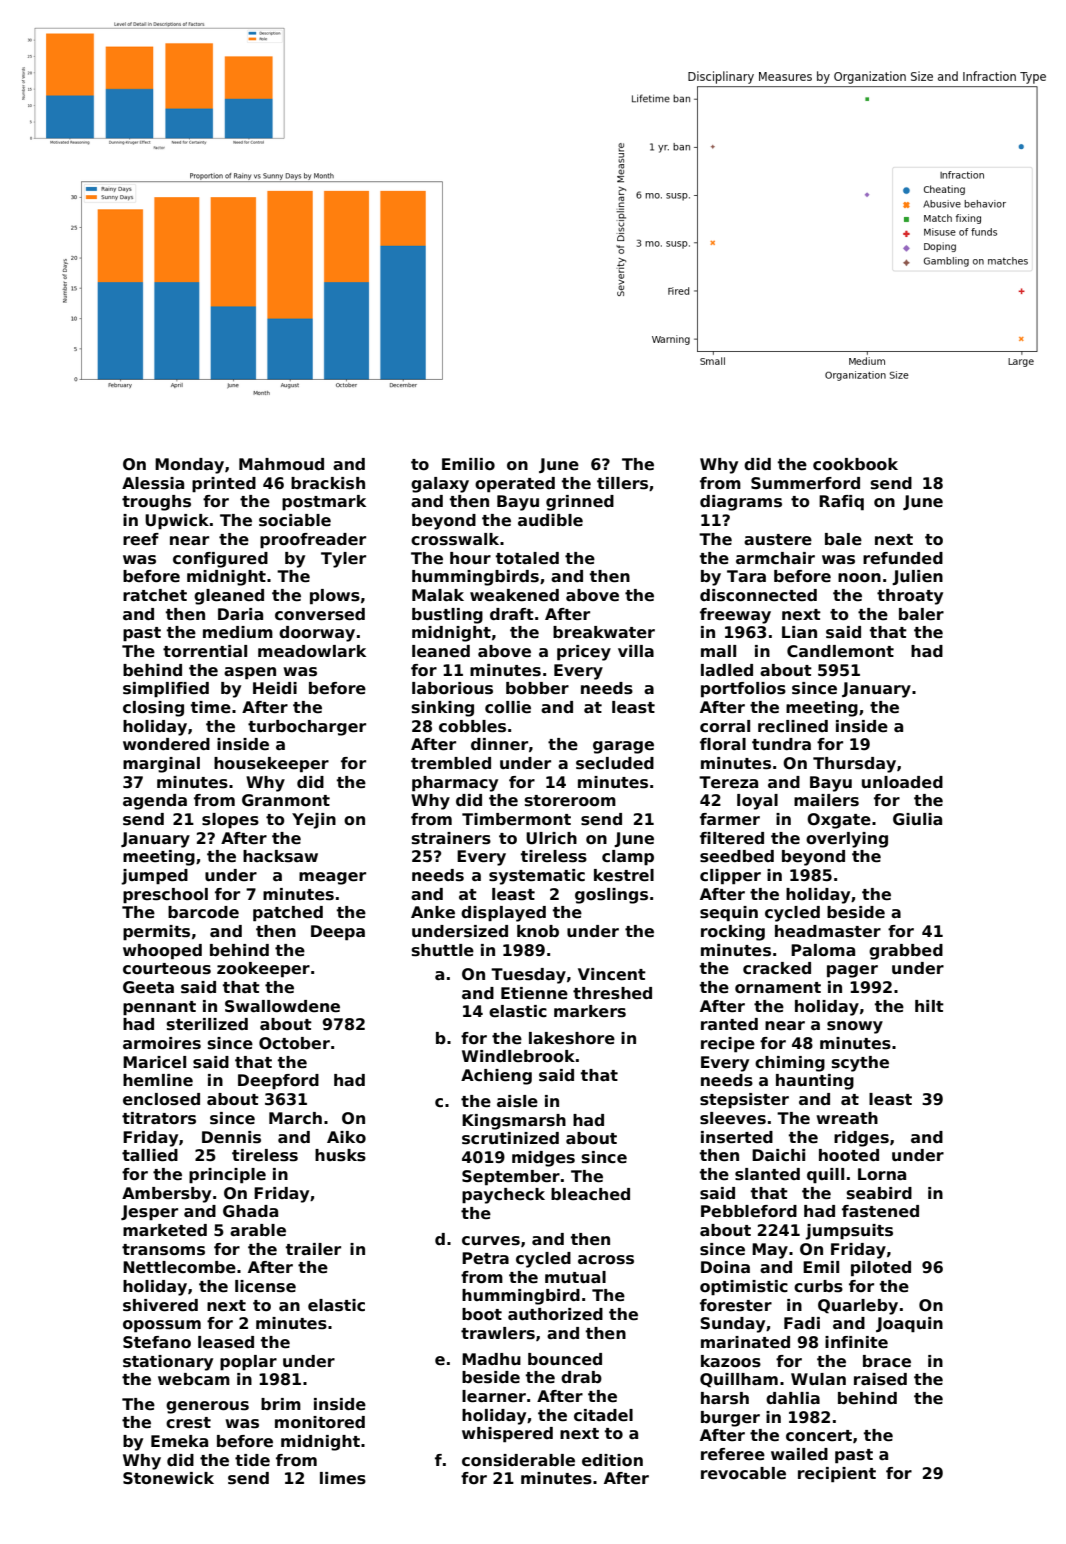 This screenshot has width=1066, height=1544. I want to click on grinned, so click(580, 503).
